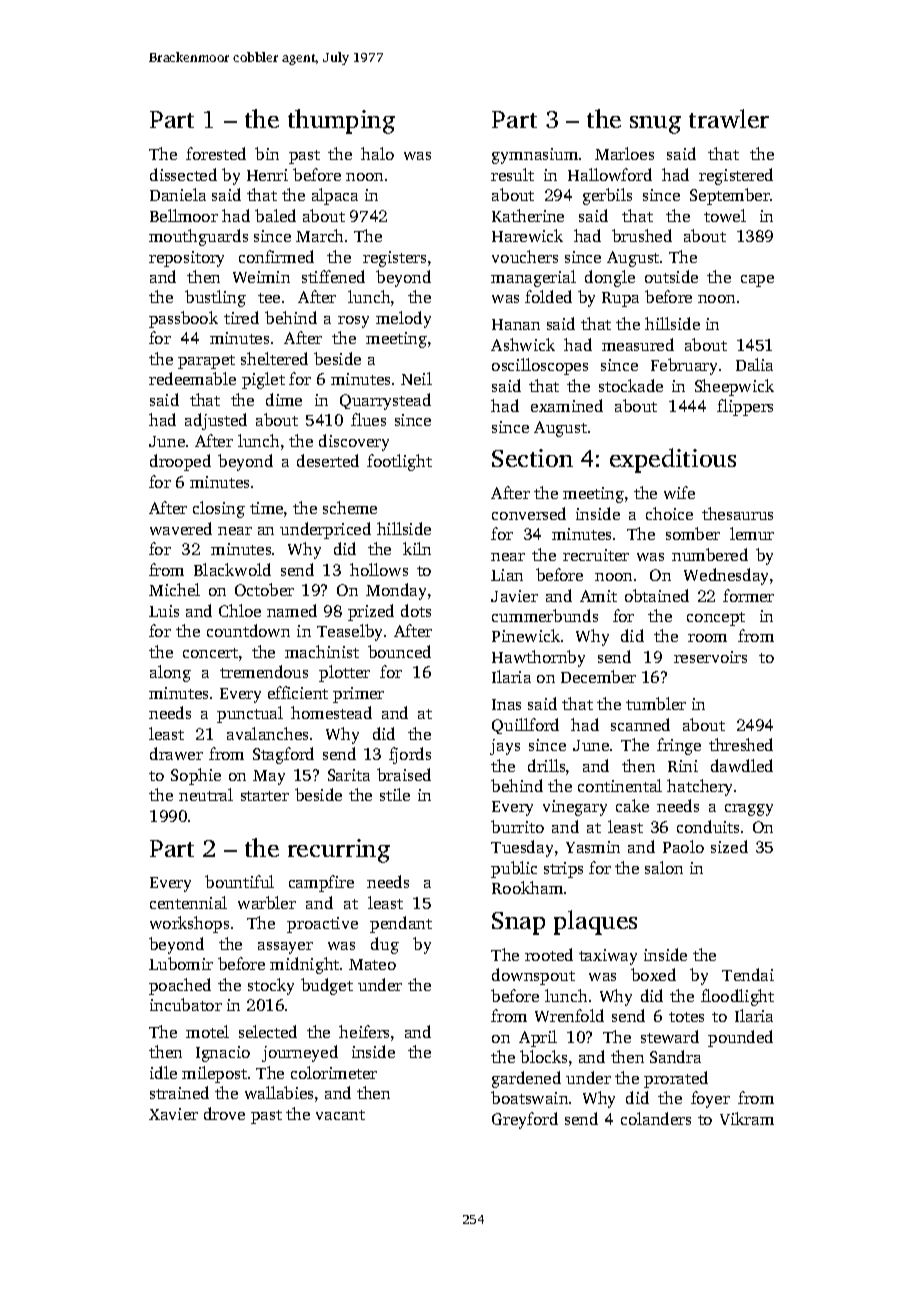 Image resolution: width=924 pixels, height=1311 pixels. What do you see at coordinates (264, 671) in the page?
I see `tremendous` at bounding box center [264, 671].
